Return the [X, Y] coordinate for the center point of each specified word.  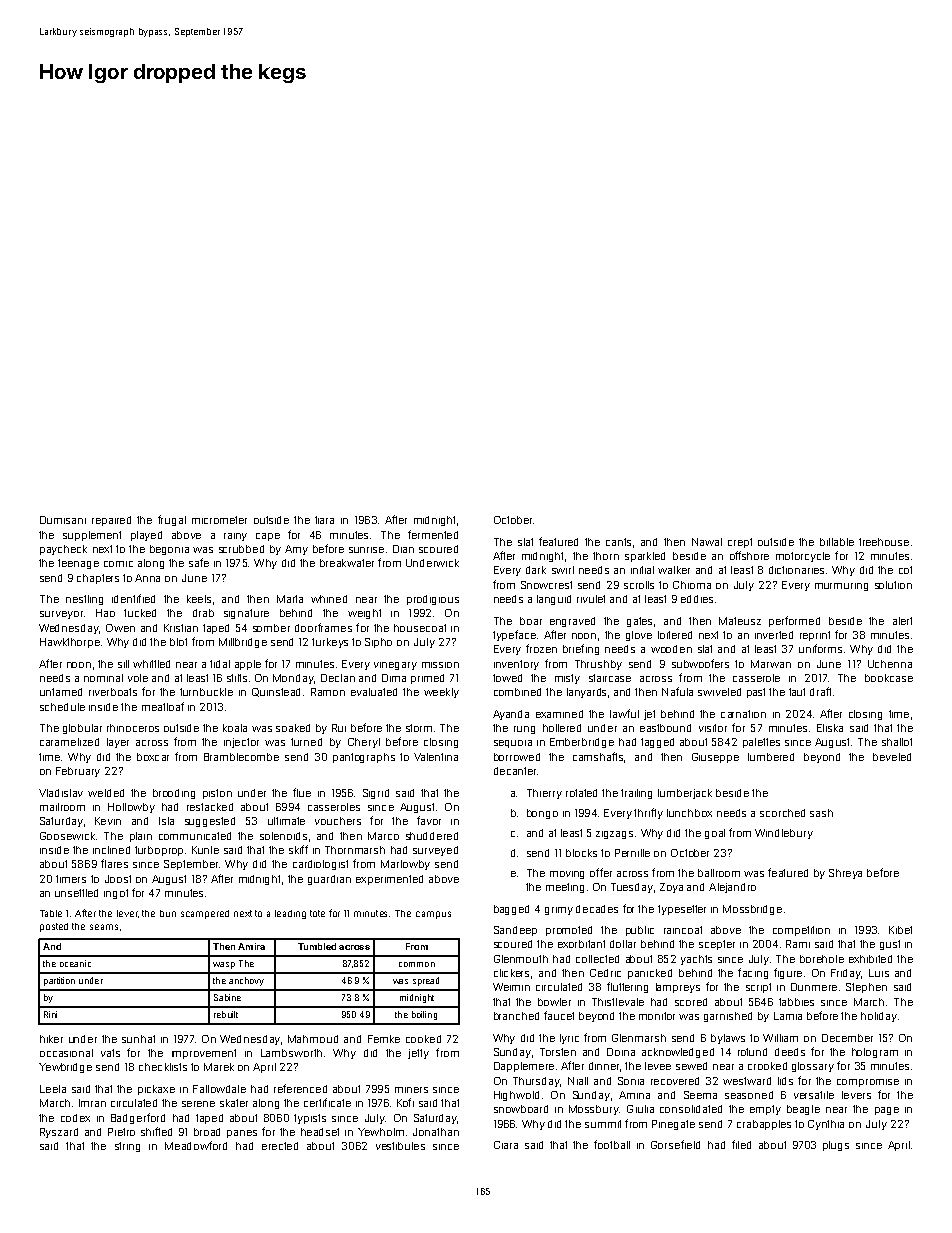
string [127, 1147]
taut [797, 692]
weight [364, 614]
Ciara [506, 1145]
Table [51, 913]
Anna [147, 578]
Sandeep [515, 931]
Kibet [900, 930]
